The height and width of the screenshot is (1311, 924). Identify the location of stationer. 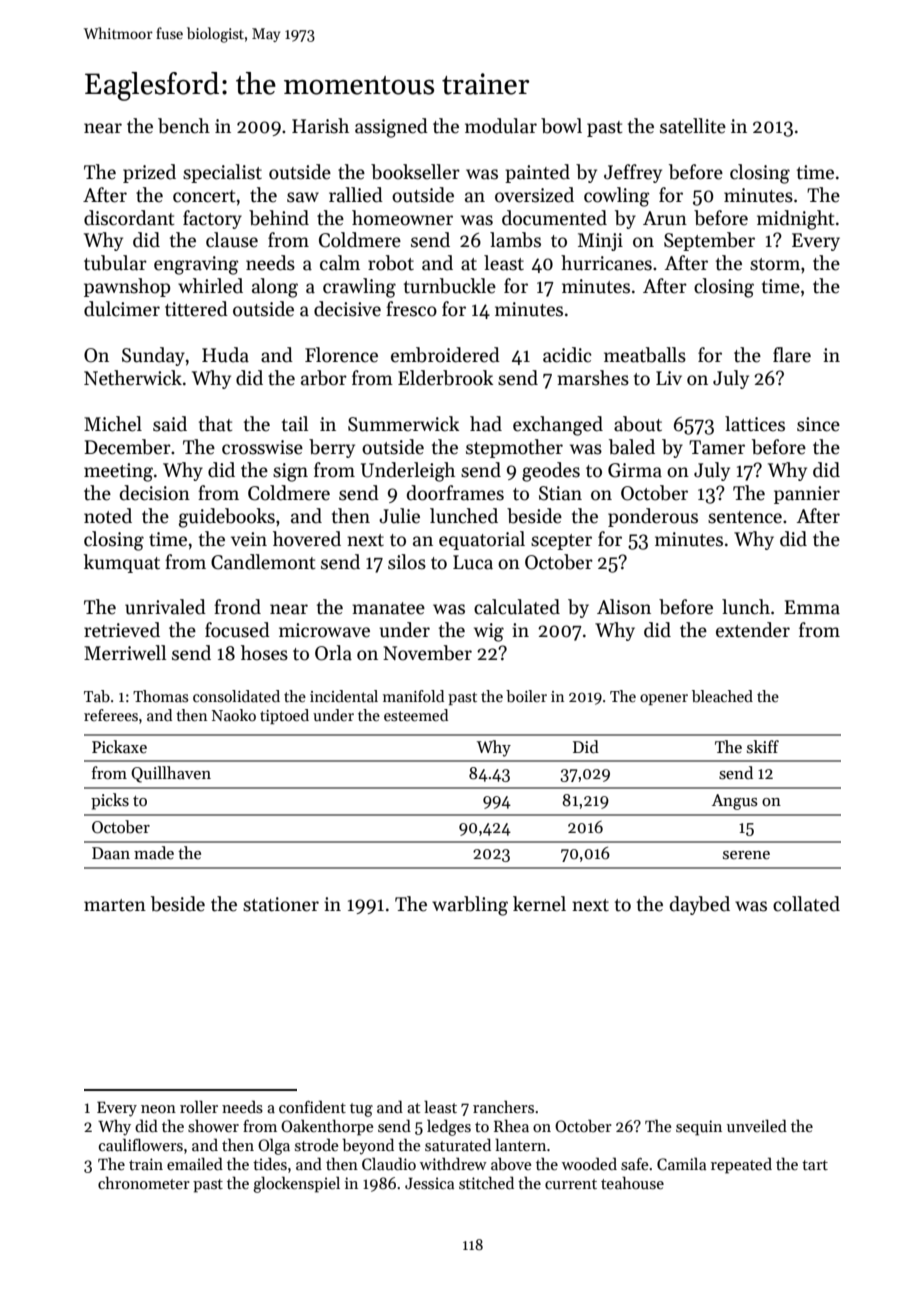
(281, 904).
